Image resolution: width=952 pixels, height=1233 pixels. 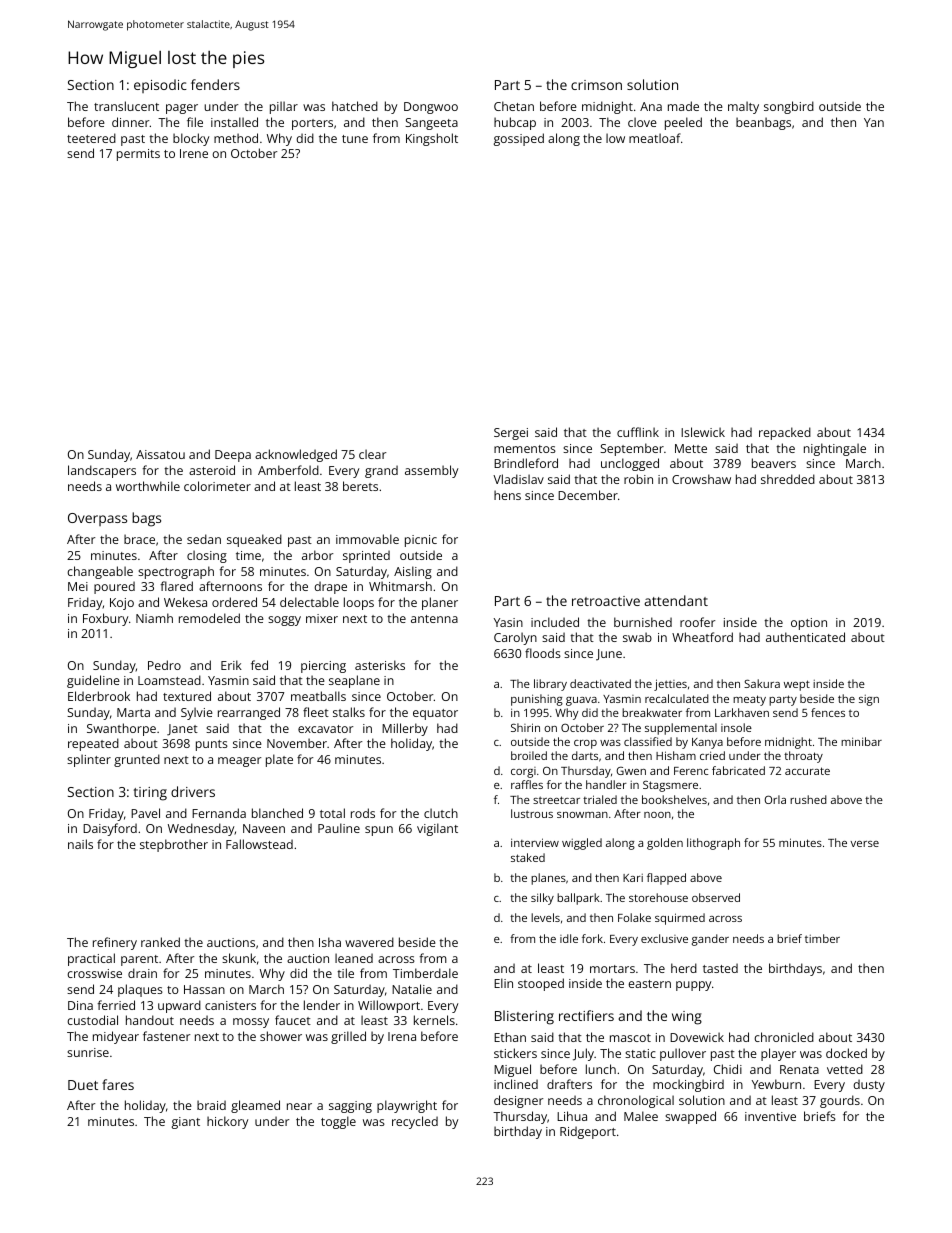 What do you see at coordinates (519, 139) in the document?
I see `gossiped` at bounding box center [519, 139].
